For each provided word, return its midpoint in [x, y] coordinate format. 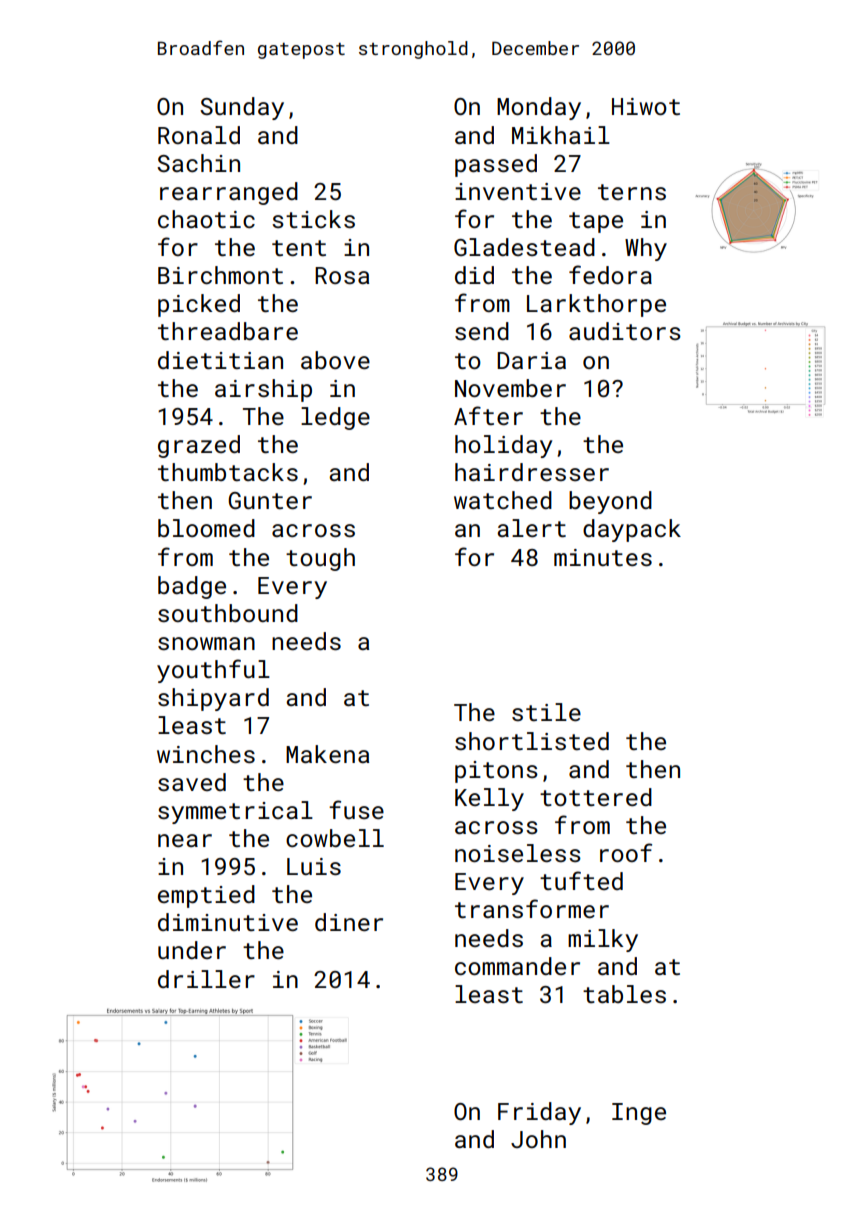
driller [206, 979]
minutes [603, 557]
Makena [327, 754]
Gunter [270, 500]
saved [192, 782]
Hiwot [646, 106]
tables [624, 994]
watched [503, 500]
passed [496, 165]
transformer [532, 908]
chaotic [206, 219]
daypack [632, 530]
